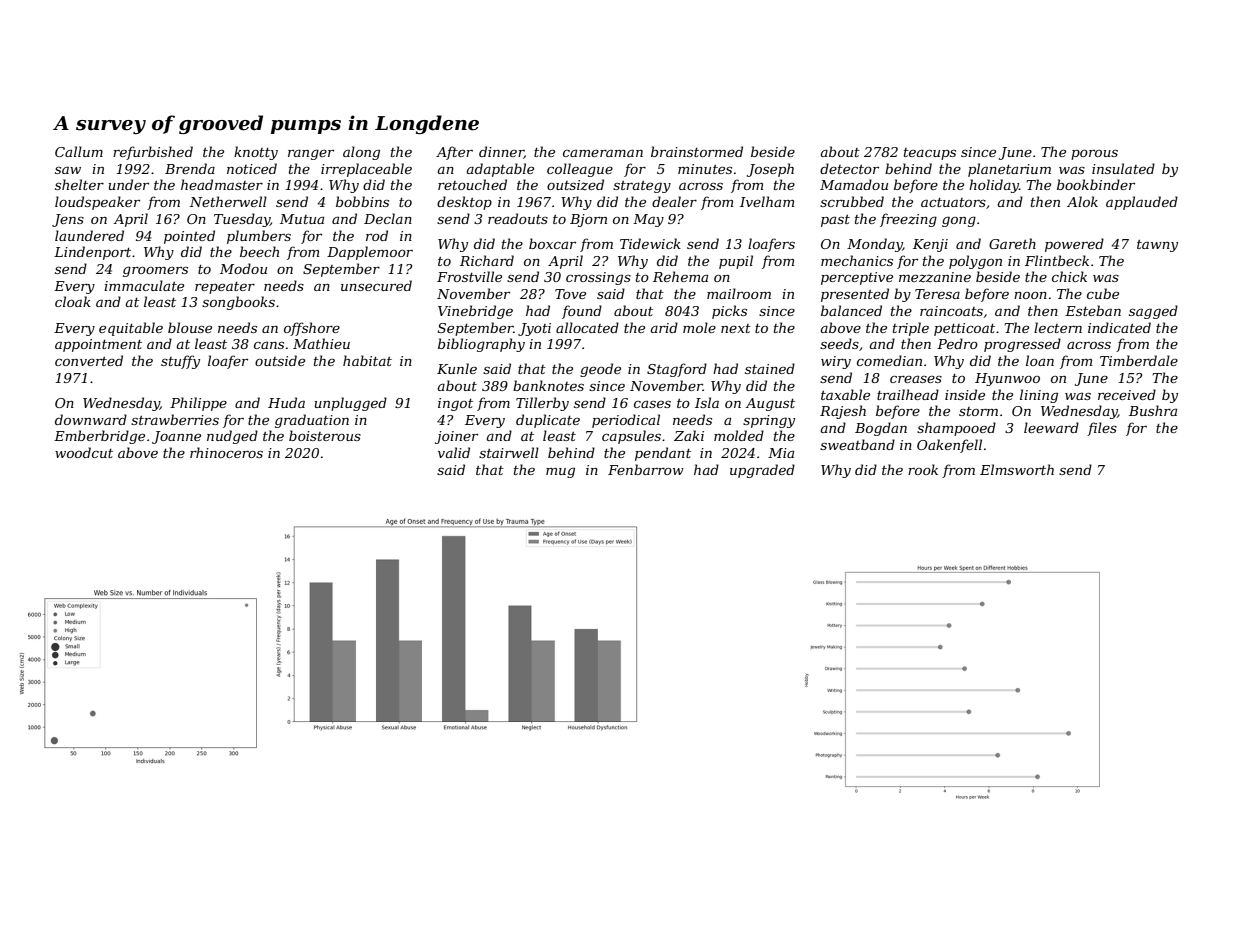 The width and height of the screenshot is (1233, 952). Describe the element at coordinates (92, 253) in the screenshot. I see `Lindenport` at that location.
